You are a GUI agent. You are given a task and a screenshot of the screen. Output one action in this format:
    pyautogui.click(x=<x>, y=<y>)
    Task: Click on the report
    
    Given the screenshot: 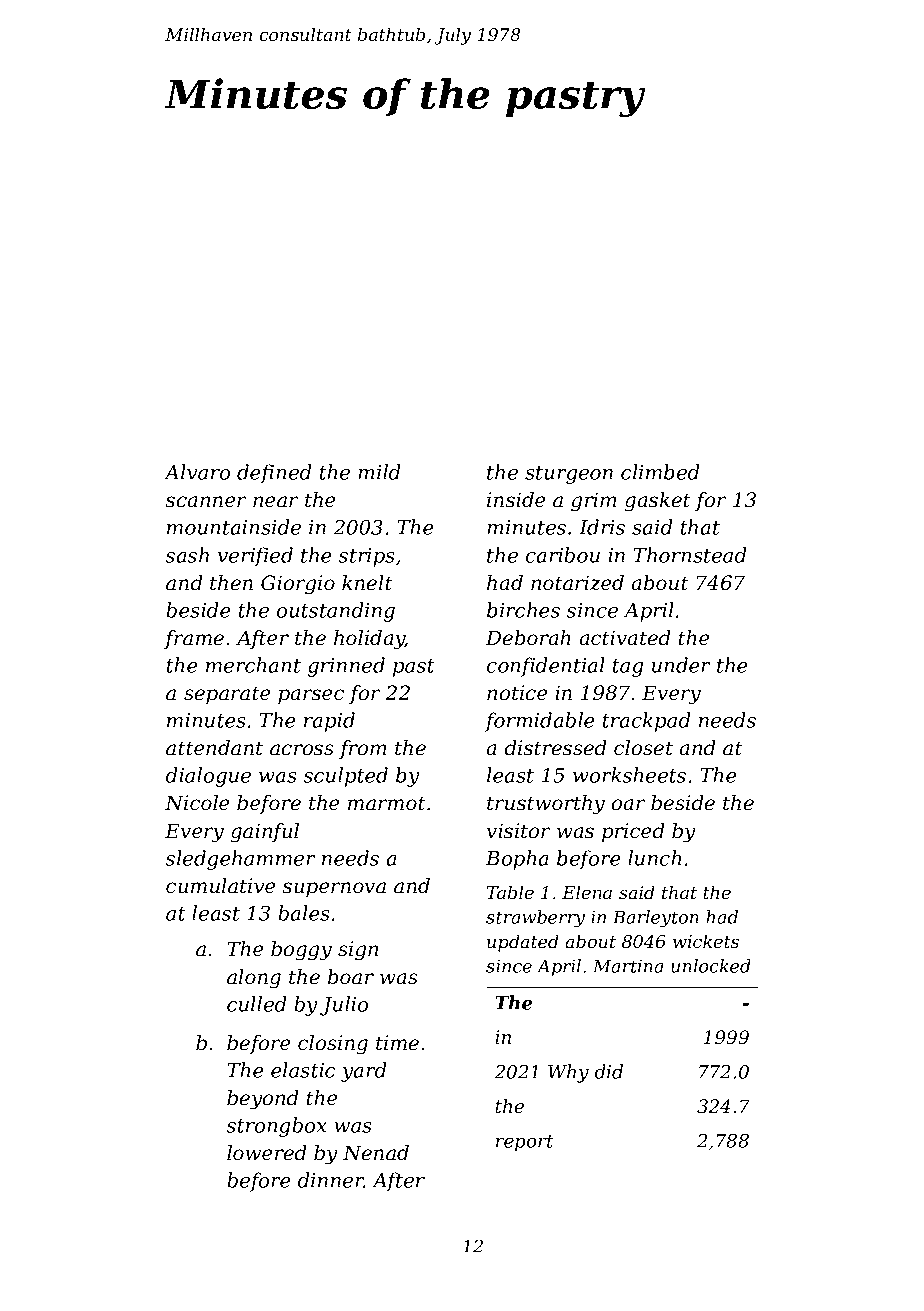 What is the action you would take?
    pyautogui.click(x=525, y=1143)
